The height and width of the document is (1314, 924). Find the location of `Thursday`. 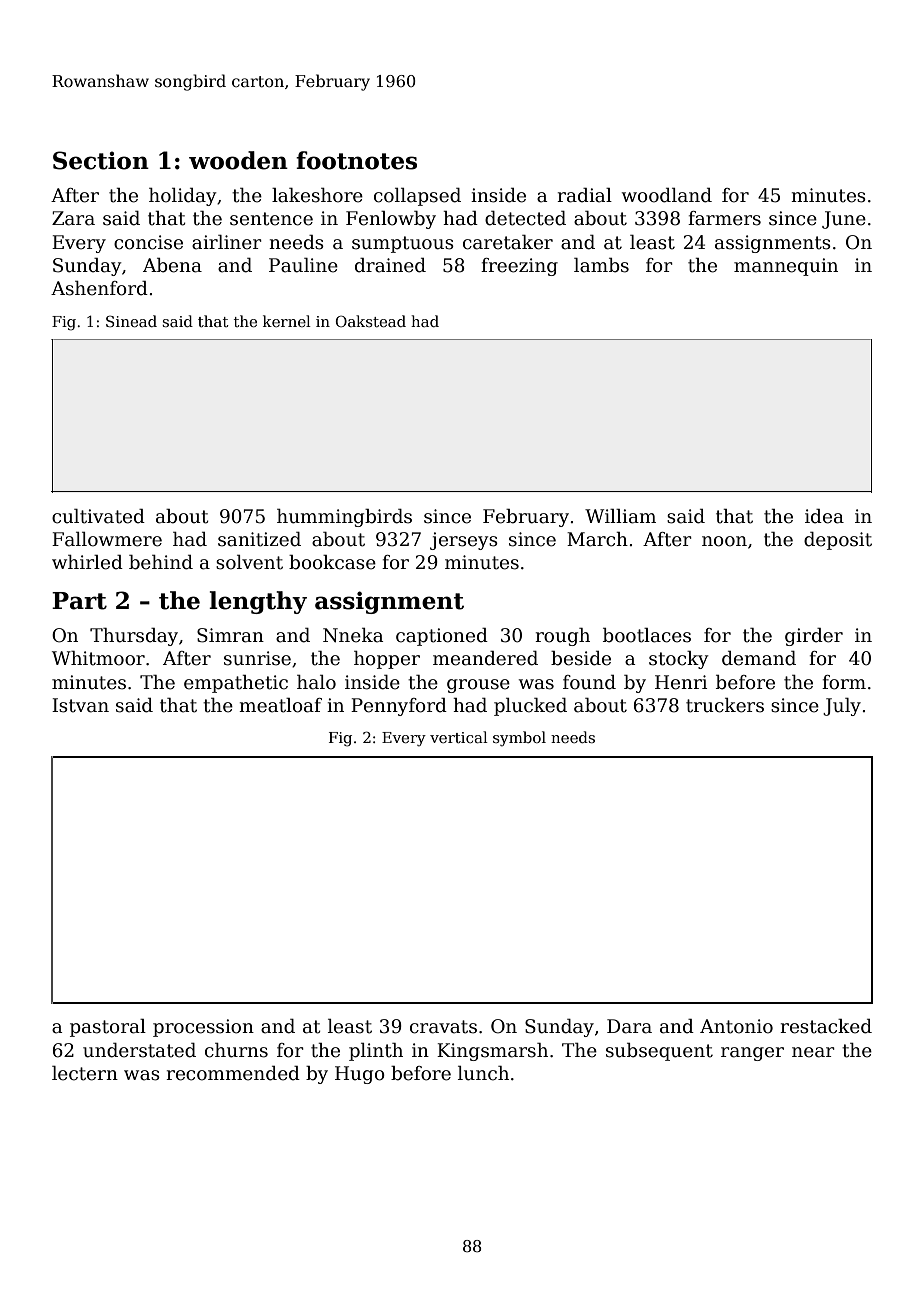

Thursday is located at coordinates (134, 637).
